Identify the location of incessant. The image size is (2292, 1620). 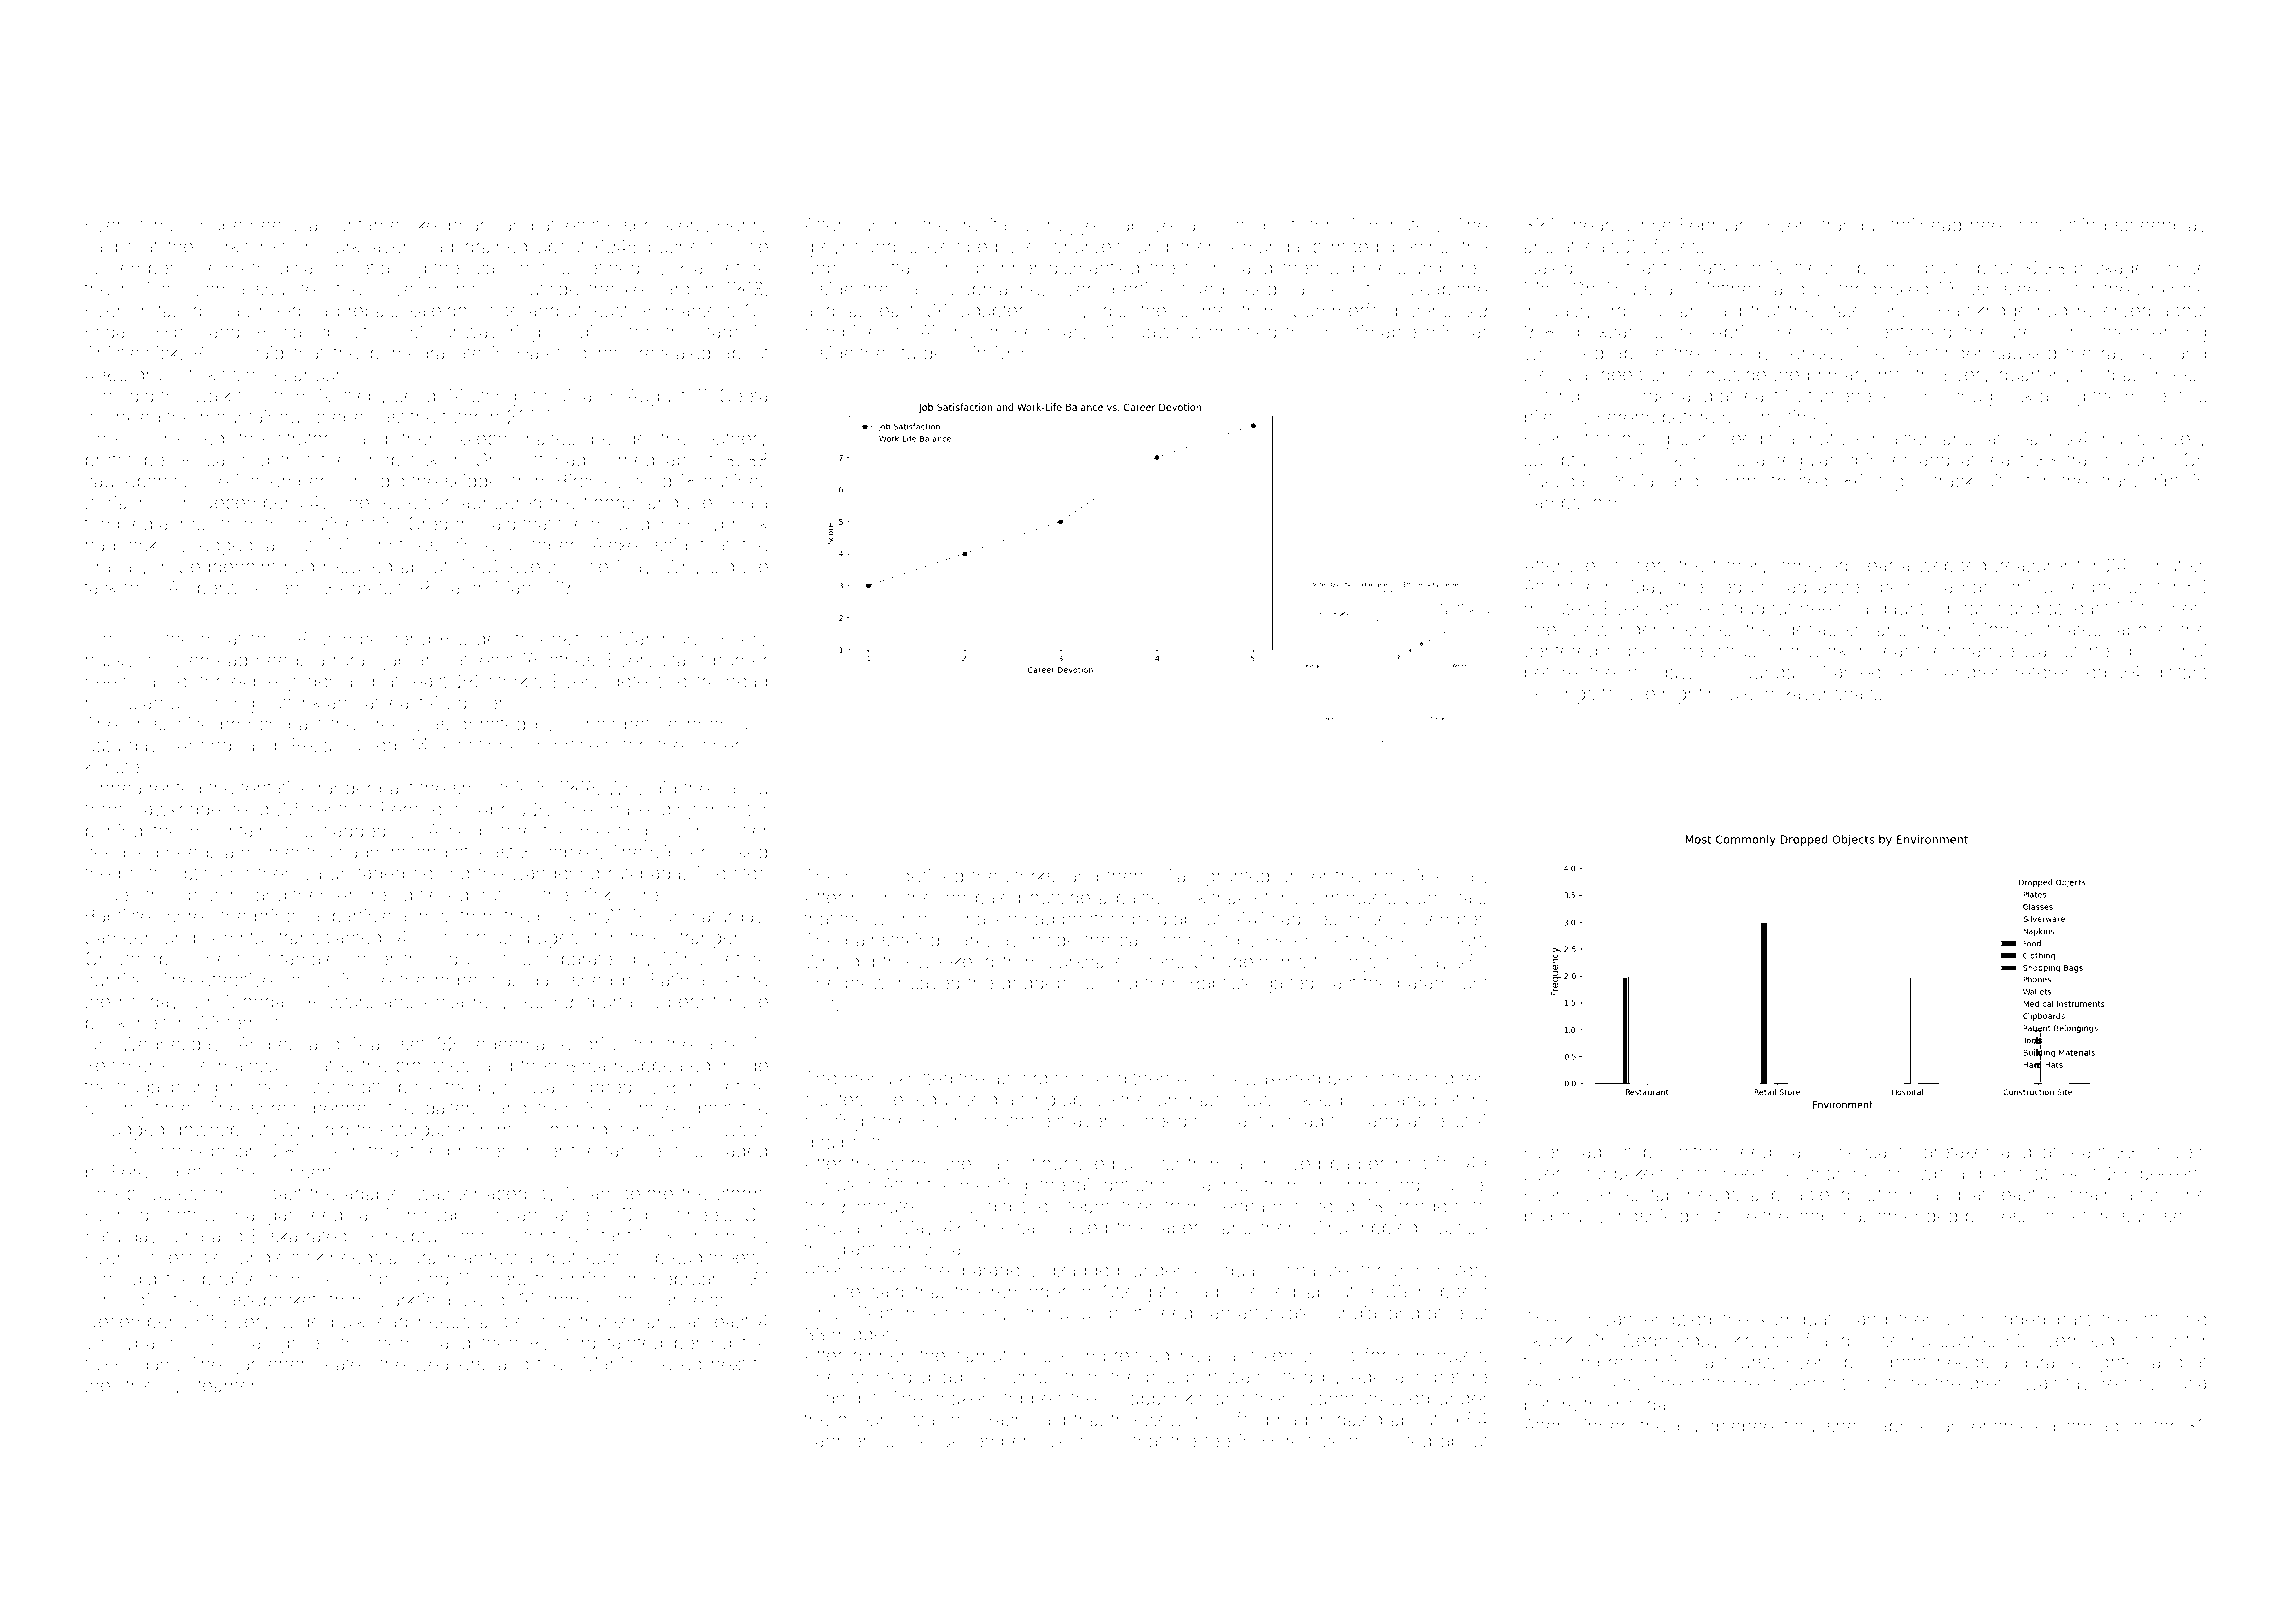
(1863, 1152).
